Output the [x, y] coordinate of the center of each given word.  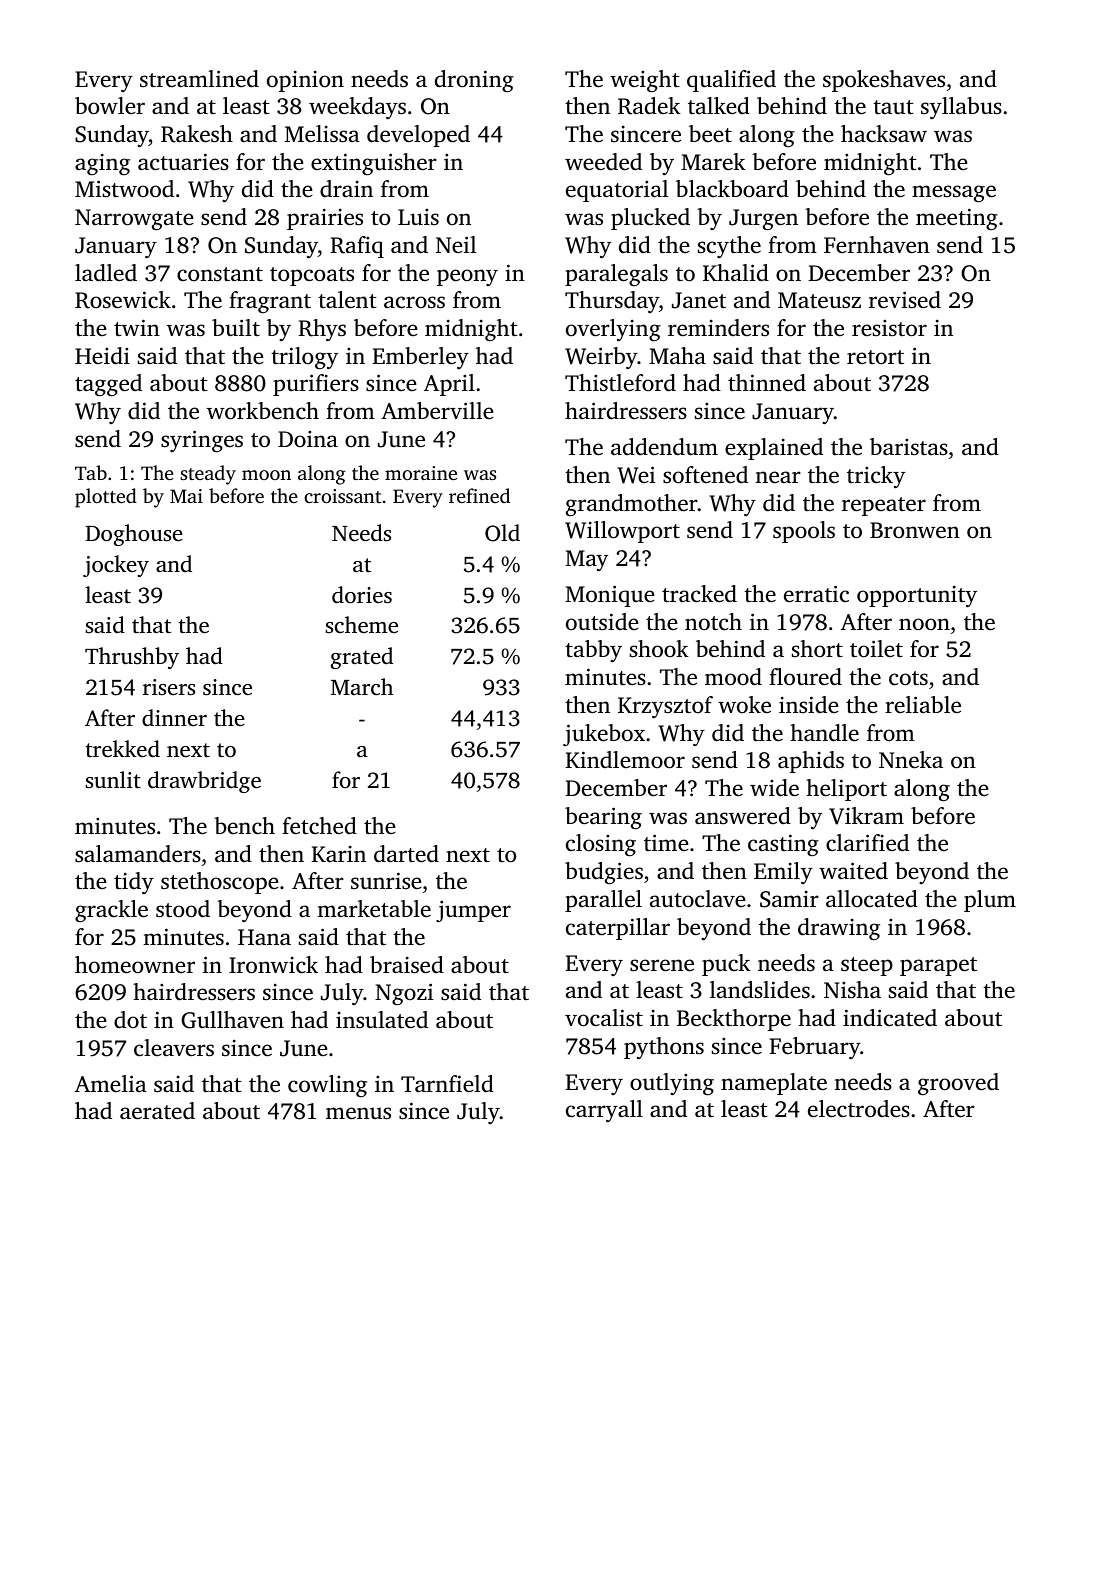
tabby [593, 651]
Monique [610, 596]
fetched [319, 826]
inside [809, 704]
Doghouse [134, 535]
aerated [157, 1111]
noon [924, 624]
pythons [664, 1048]
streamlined [199, 79]
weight [645, 81]
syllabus [961, 108]
